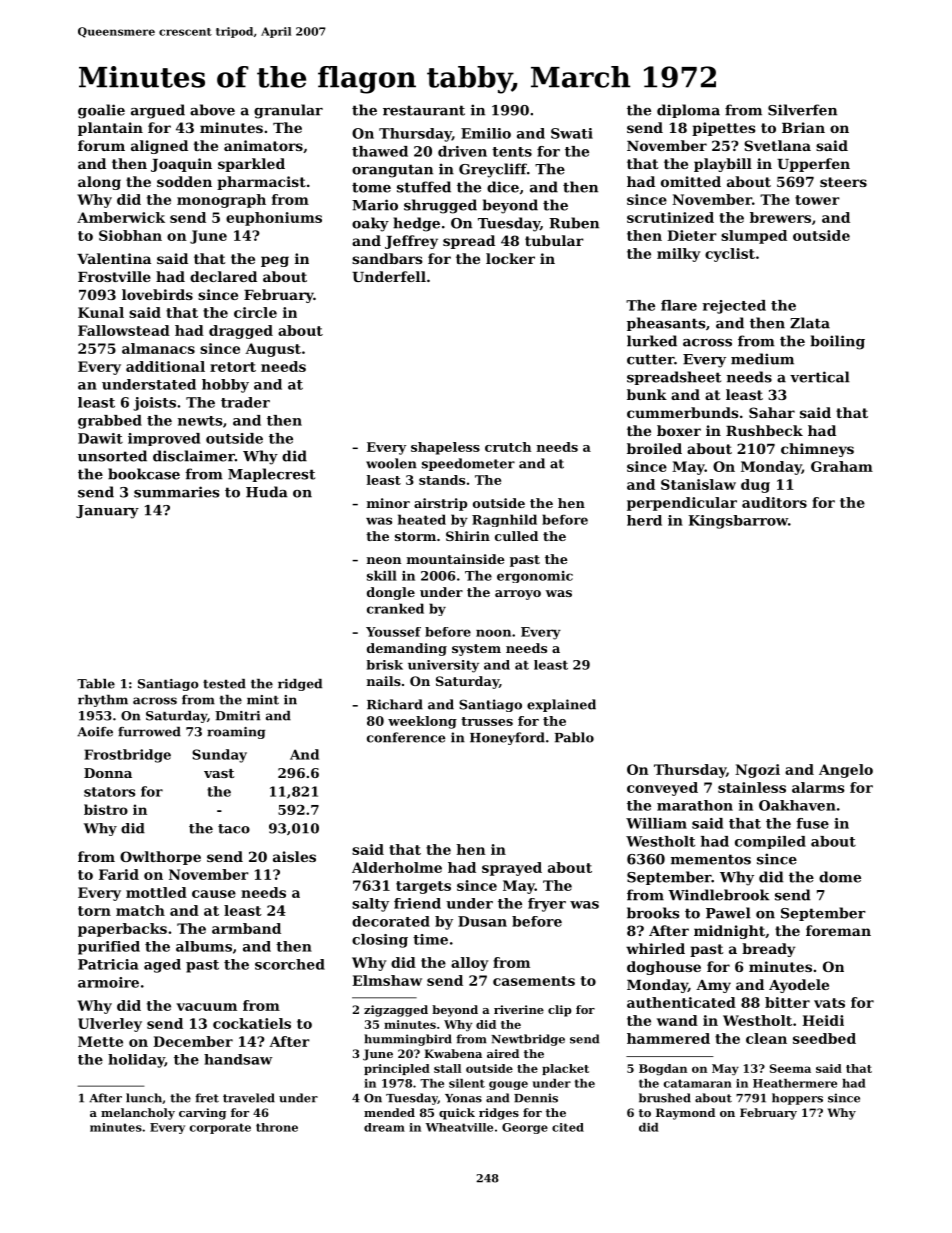  What do you see at coordinates (754, 237) in the image?
I see `slumped` at bounding box center [754, 237].
